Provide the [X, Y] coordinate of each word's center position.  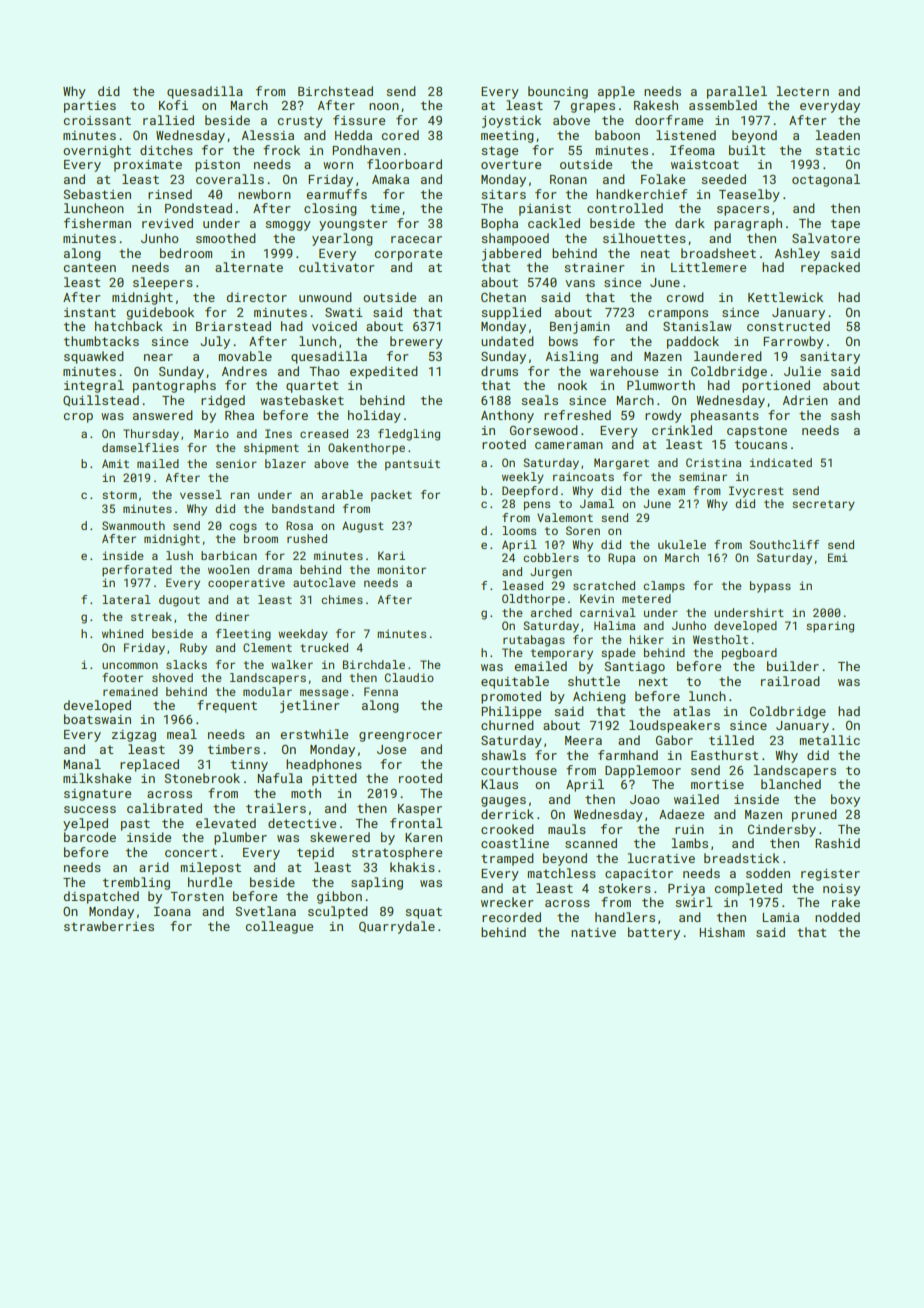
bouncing [558, 92]
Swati [344, 312]
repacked [830, 268]
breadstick [741, 858]
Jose [391, 749]
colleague [279, 927]
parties [90, 107]
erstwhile [314, 734]
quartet [312, 387]
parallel [737, 92]
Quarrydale [397, 927]
